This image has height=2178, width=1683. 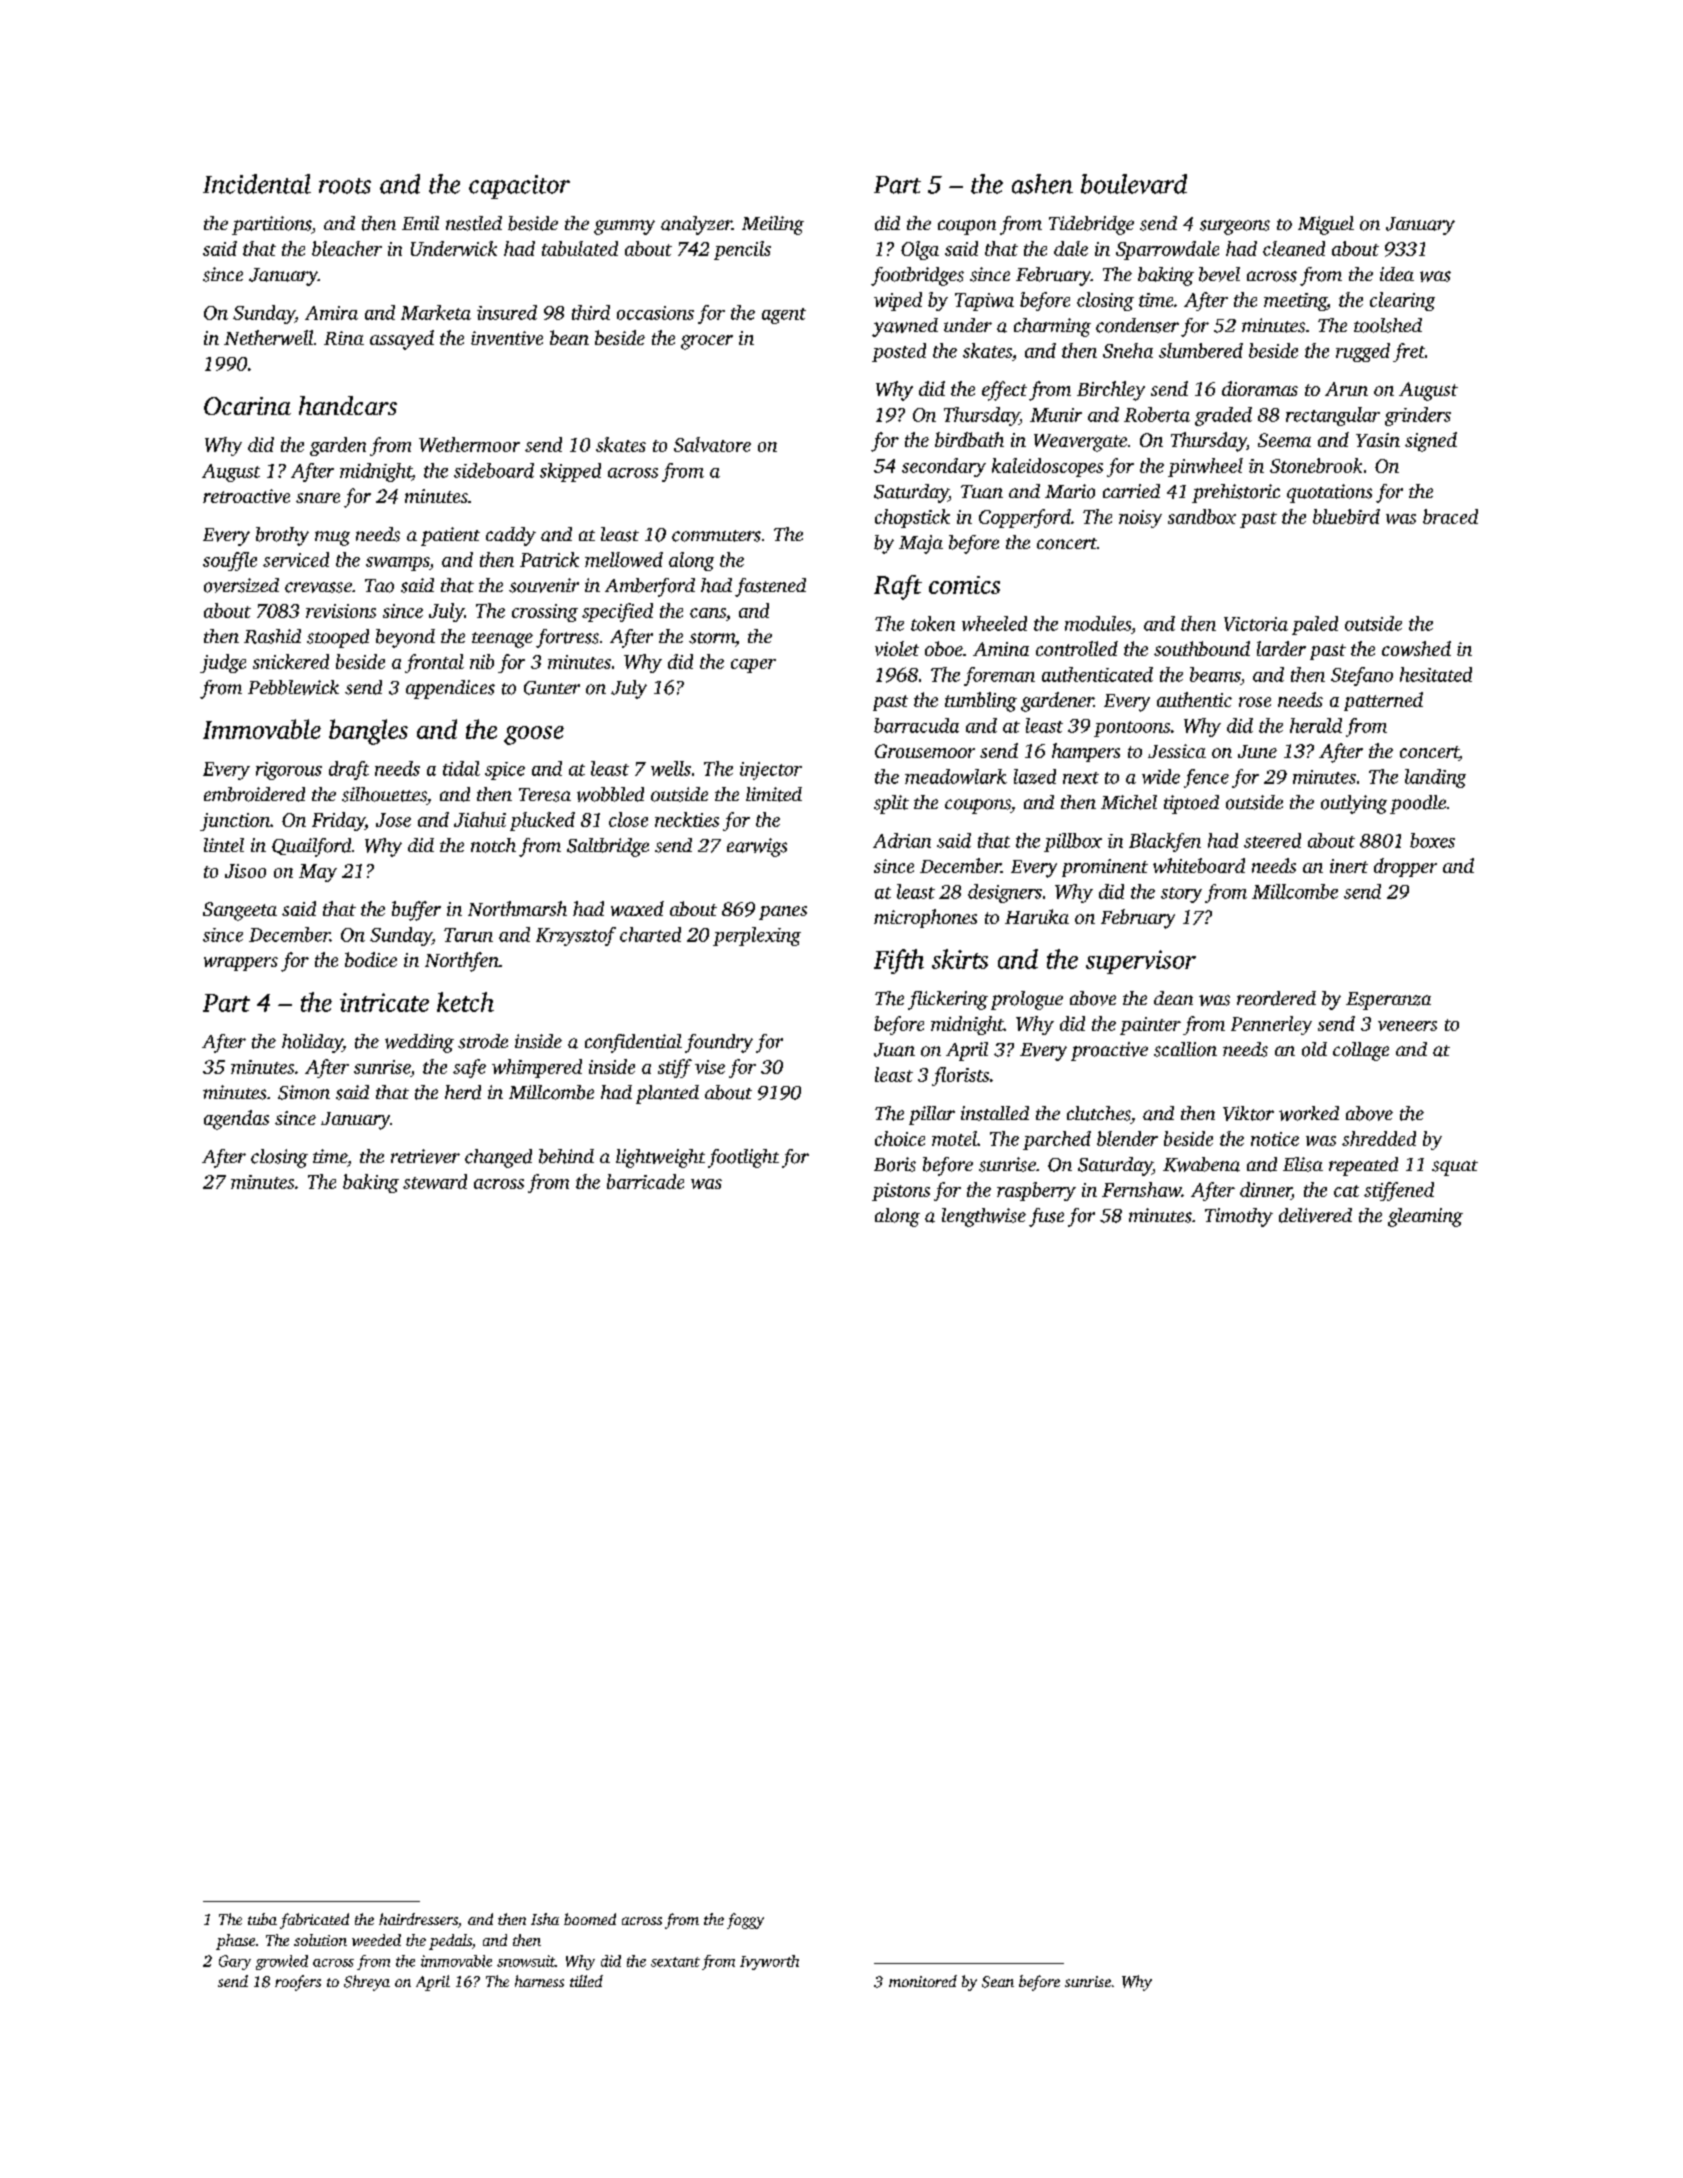 What do you see at coordinates (1137, 325) in the image?
I see `condenser` at bounding box center [1137, 325].
